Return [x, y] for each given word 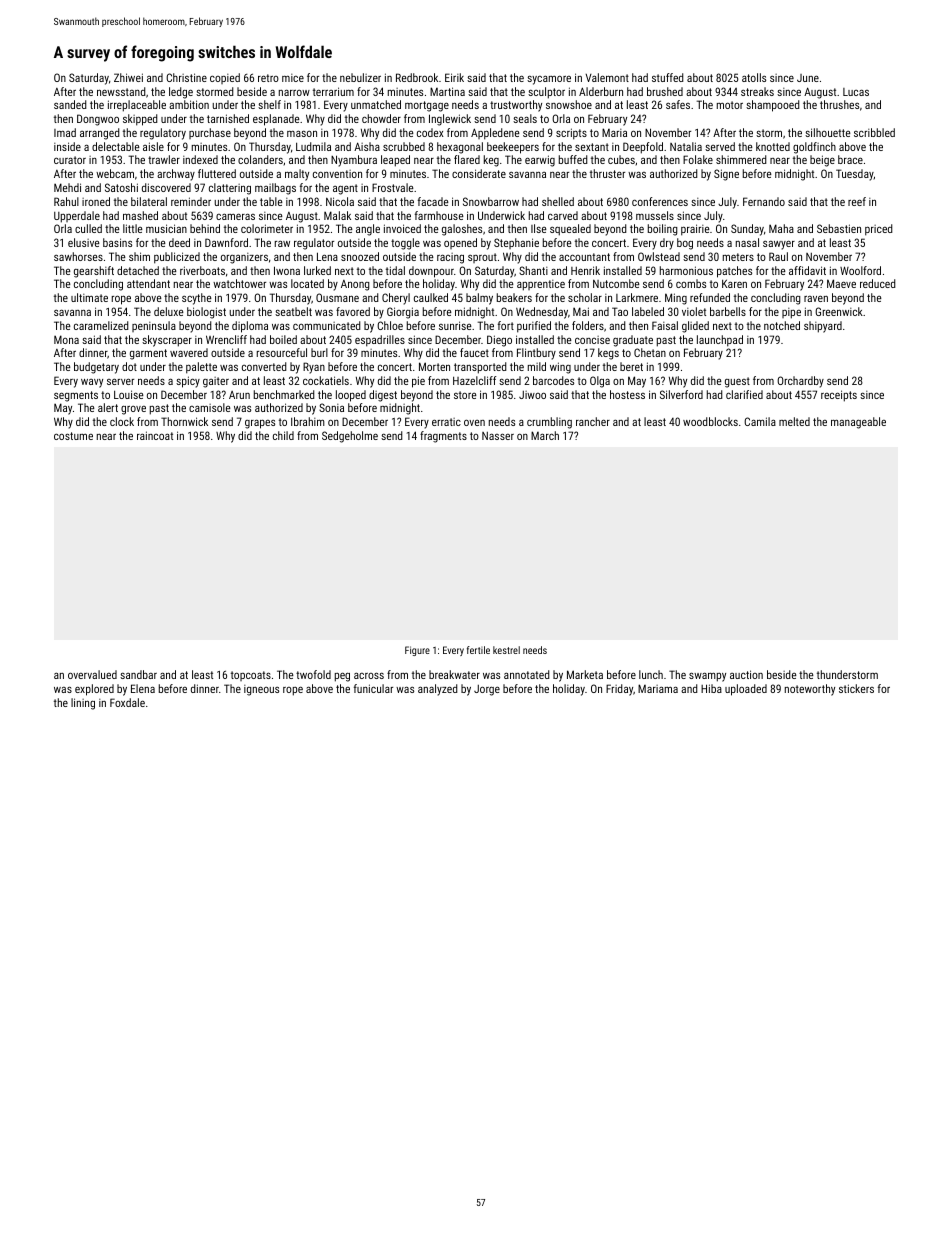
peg [342, 677]
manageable [858, 423]
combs [691, 283]
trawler [164, 159]
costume [73, 436]
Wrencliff [226, 339]
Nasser [498, 436]
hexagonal [460, 148]
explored [94, 690]
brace [850, 159]
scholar [585, 297]
